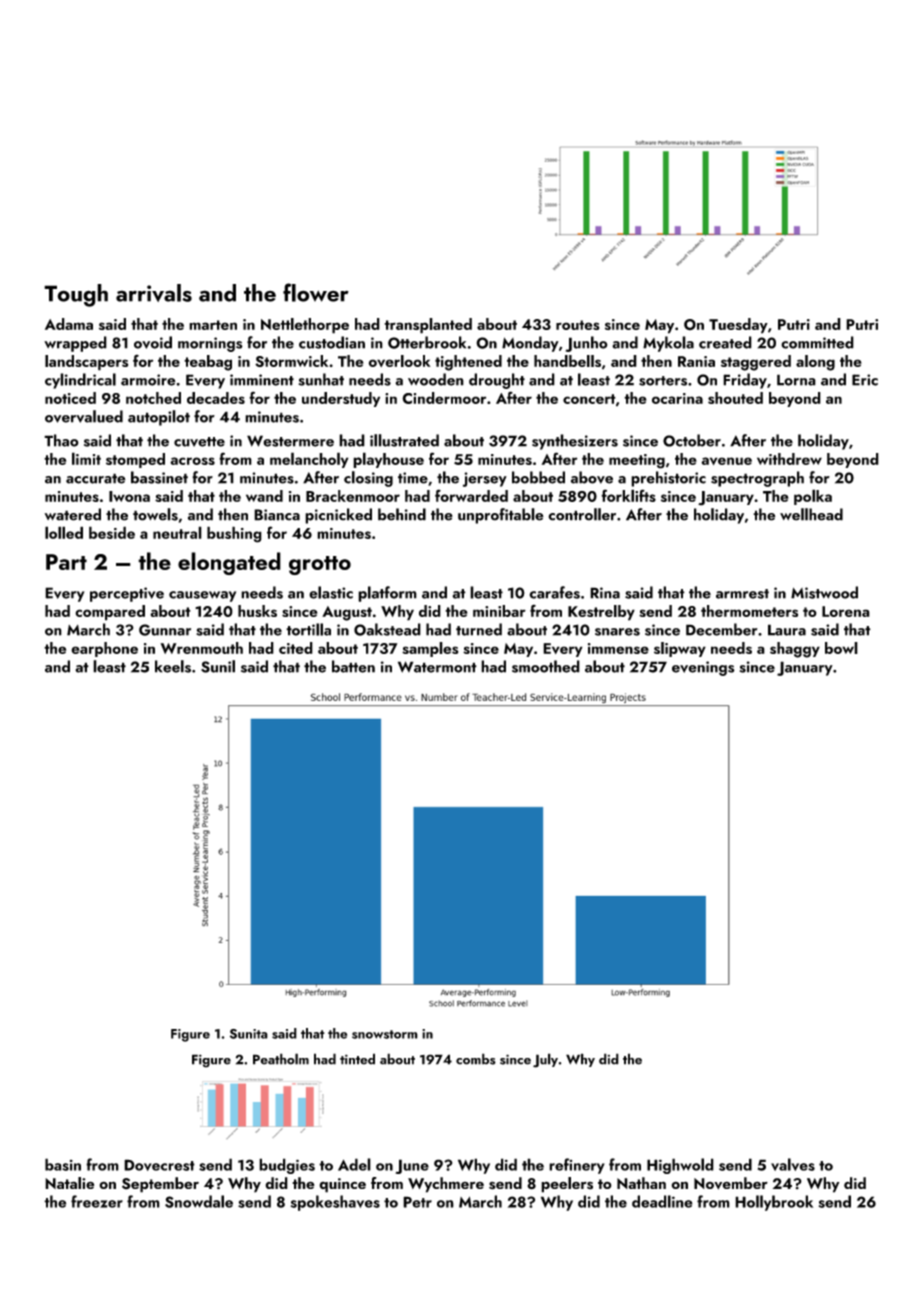 The image size is (924, 1308). What do you see at coordinates (578, 325) in the screenshot?
I see `routes` at bounding box center [578, 325].
